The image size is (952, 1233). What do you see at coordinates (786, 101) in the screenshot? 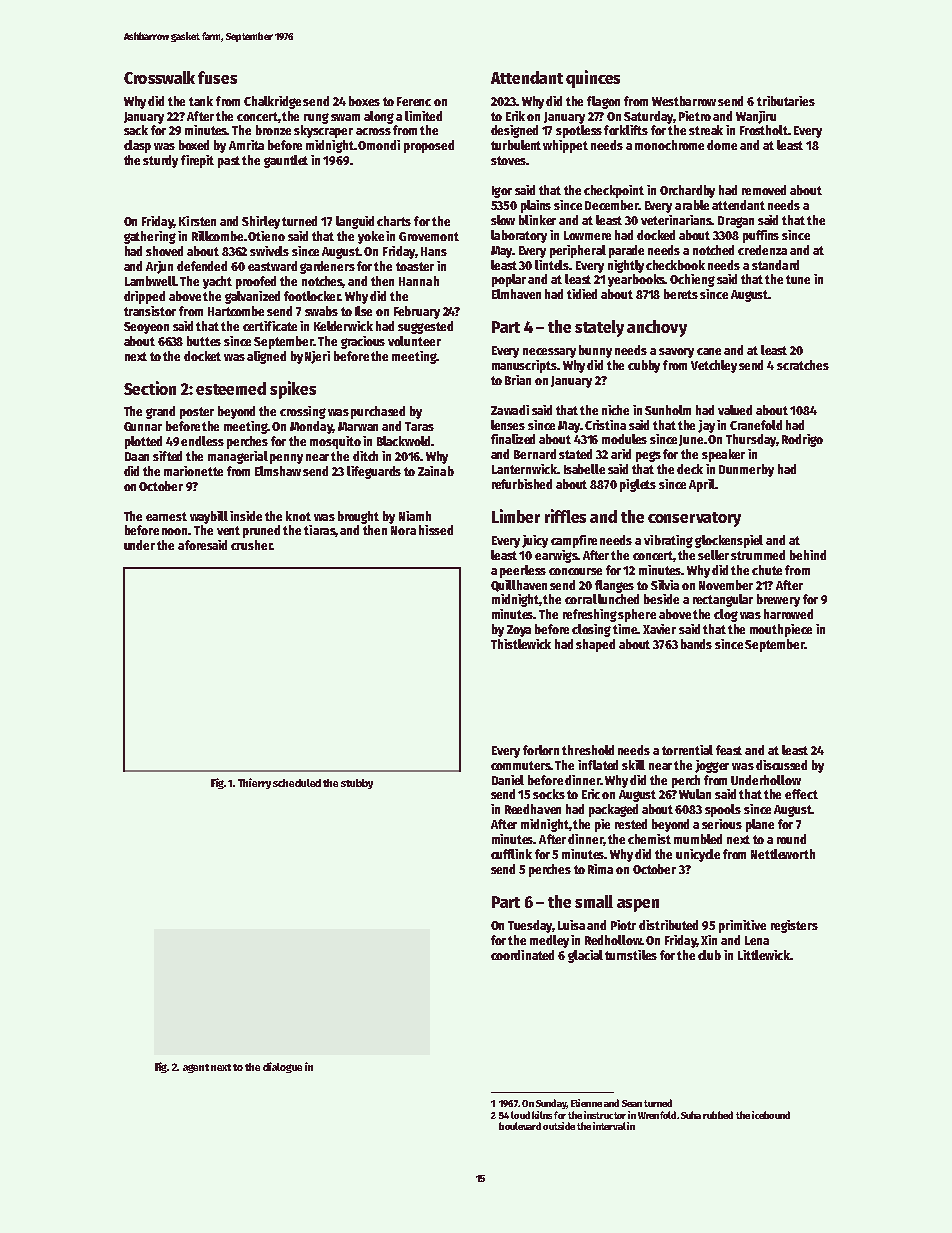
I see `tributaries` at bounding box center [786, 101].
